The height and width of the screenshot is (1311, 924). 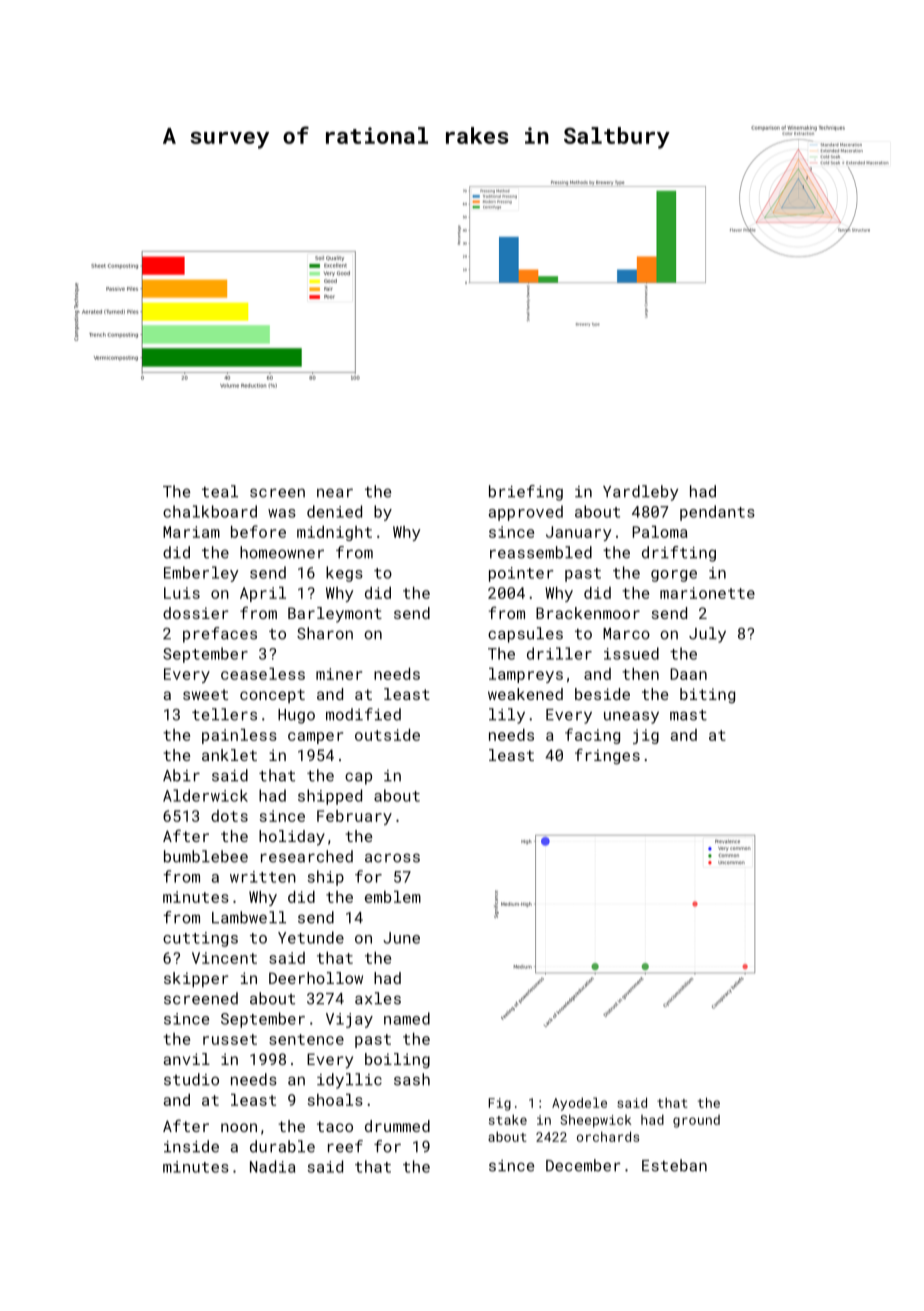 What do you see at coordinates (311, 937) in the screenshot?
I see `Yetunde` at bounding box center [311, 937].
